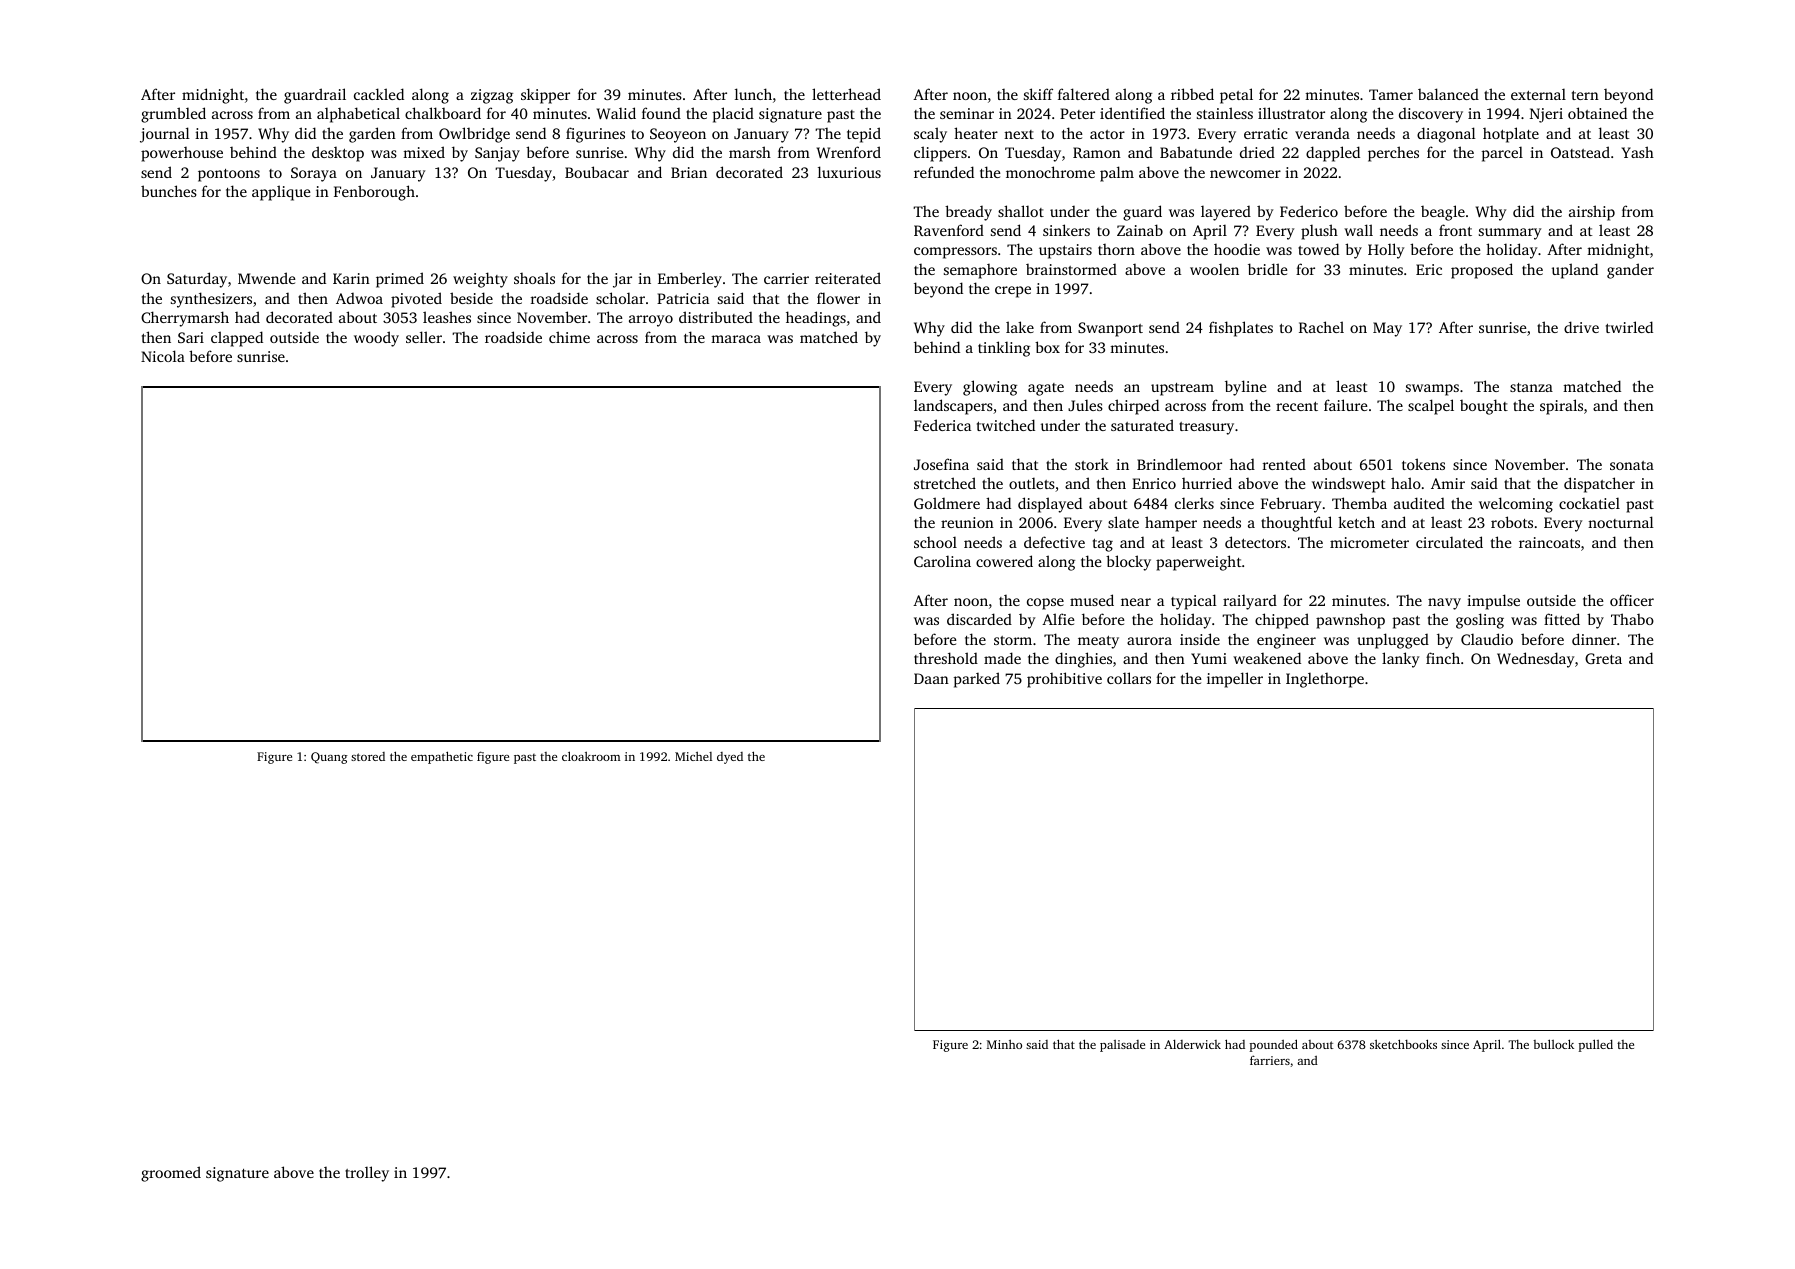 The width and height of the page is (1795, 1269). What do you see at coordinates (1274, 1045) in the page?
I see `pounded` at bounding box center [1274, 1045].
